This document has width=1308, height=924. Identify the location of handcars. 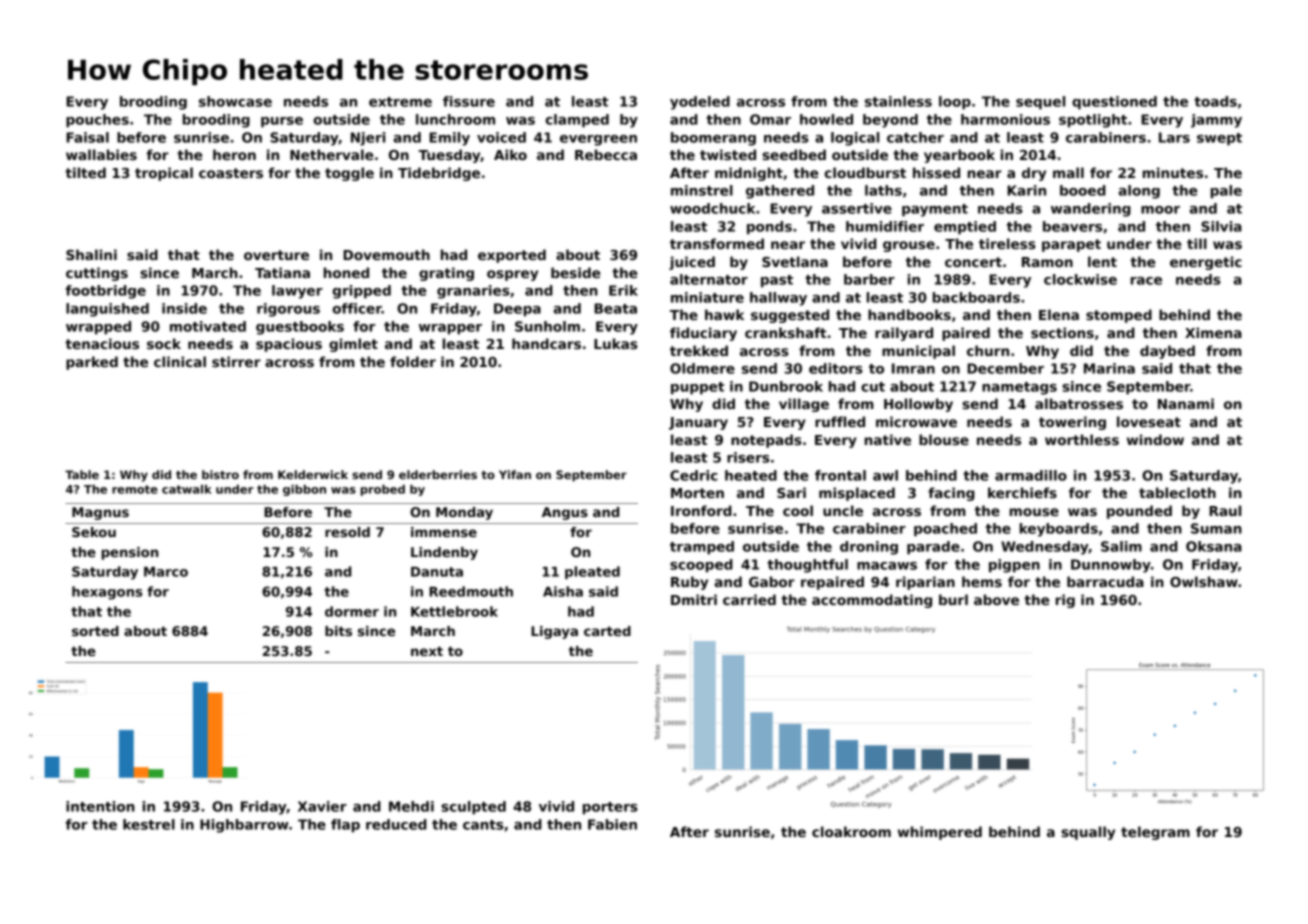
(546, 343).
